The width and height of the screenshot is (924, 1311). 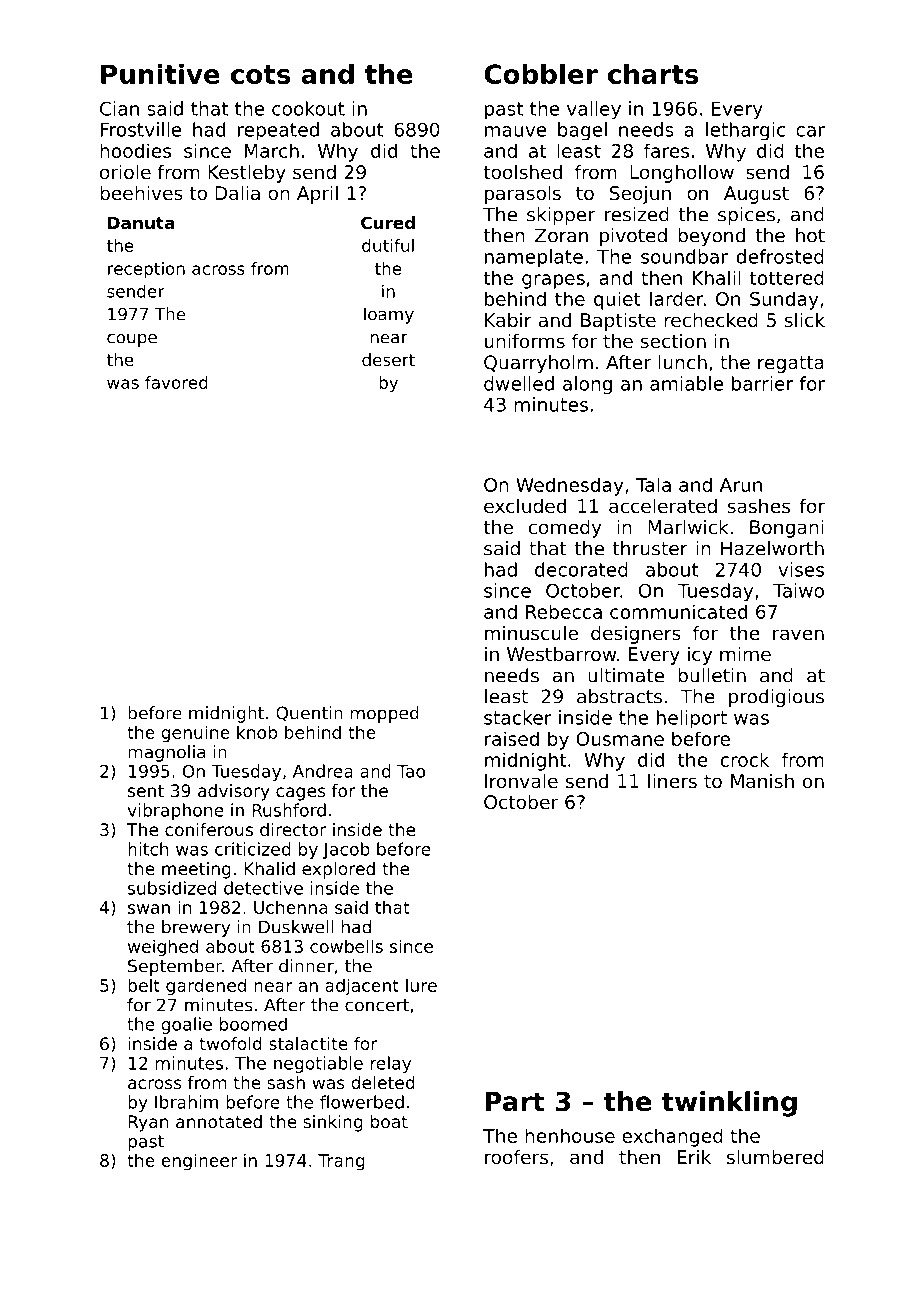 I want to click on mopped, so click(x=385, y=714).
